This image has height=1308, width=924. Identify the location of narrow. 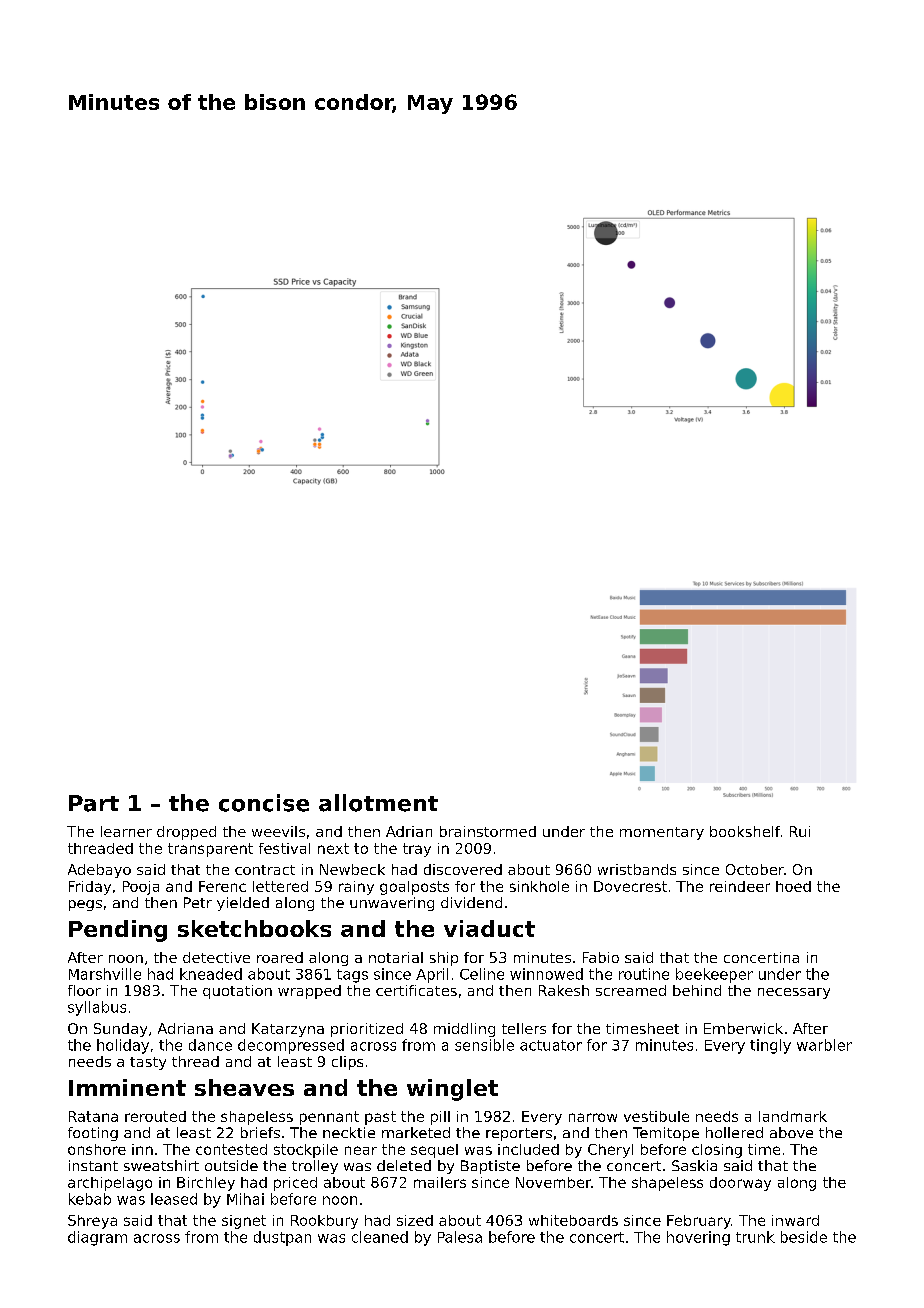
(593, 1117).
